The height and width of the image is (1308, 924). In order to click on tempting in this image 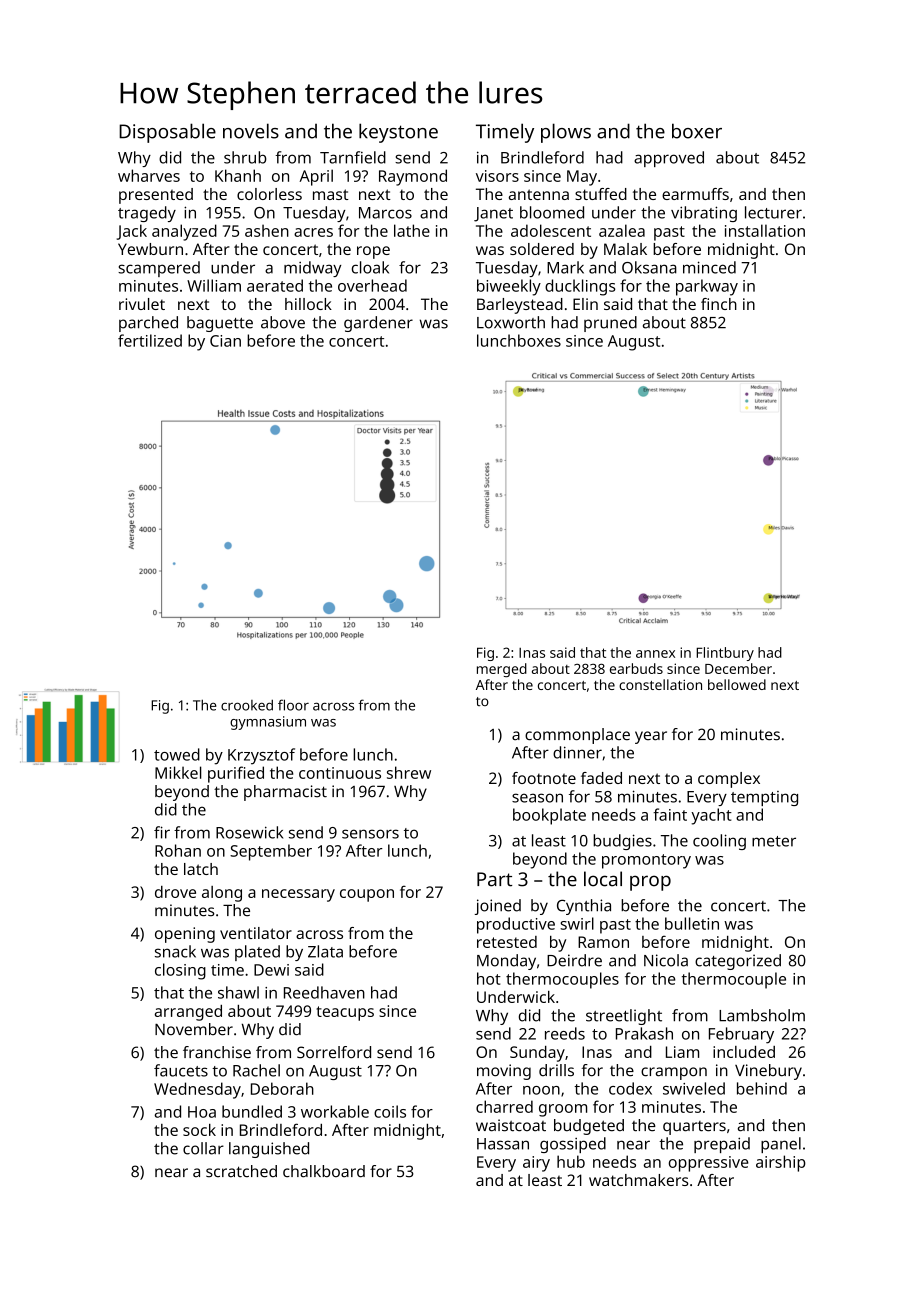, I will do `click(764, 798)`.
